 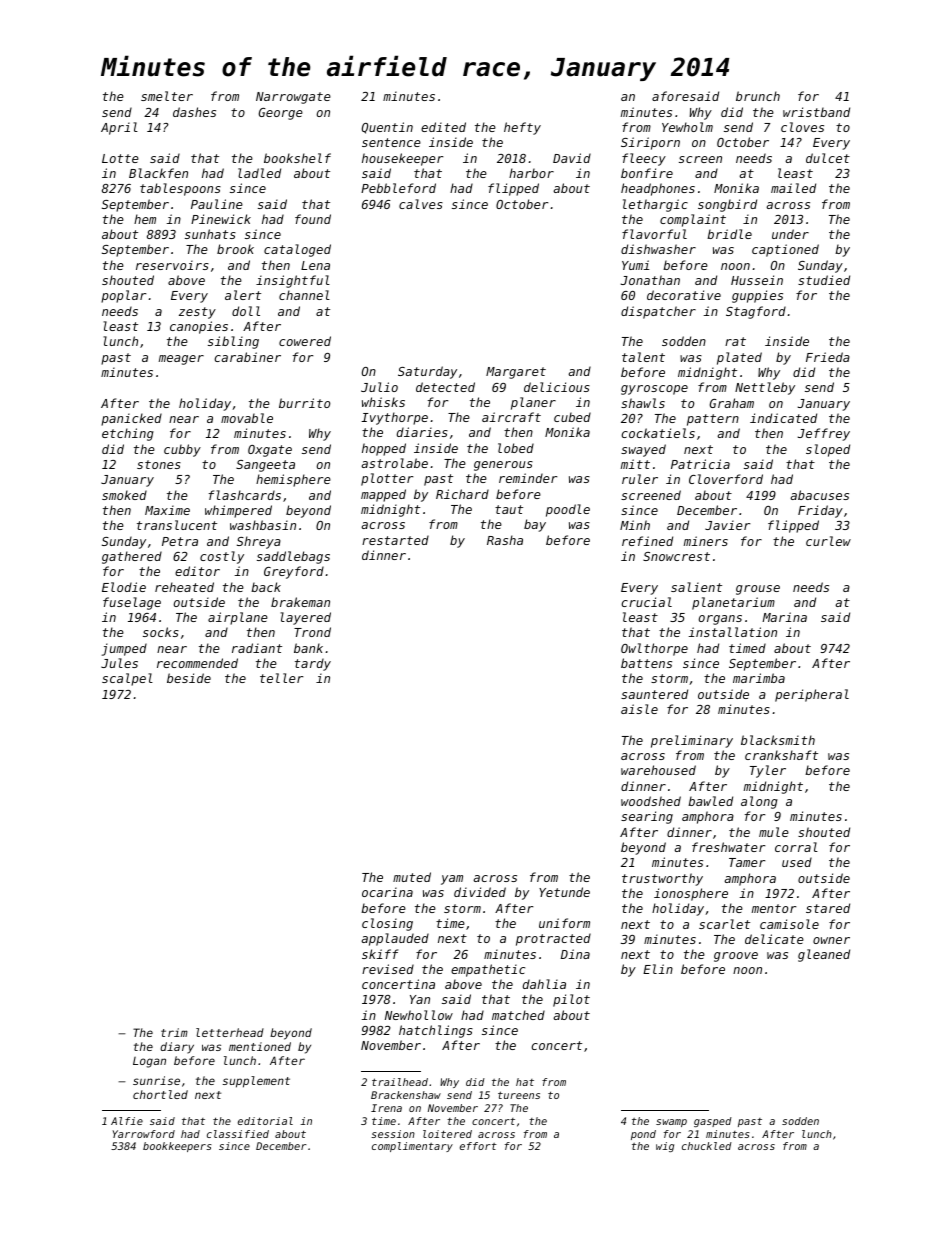 What do you see at coordinates (531, 173) in the screenshot?
I see `harbor` at bounding box center [531, 173].
